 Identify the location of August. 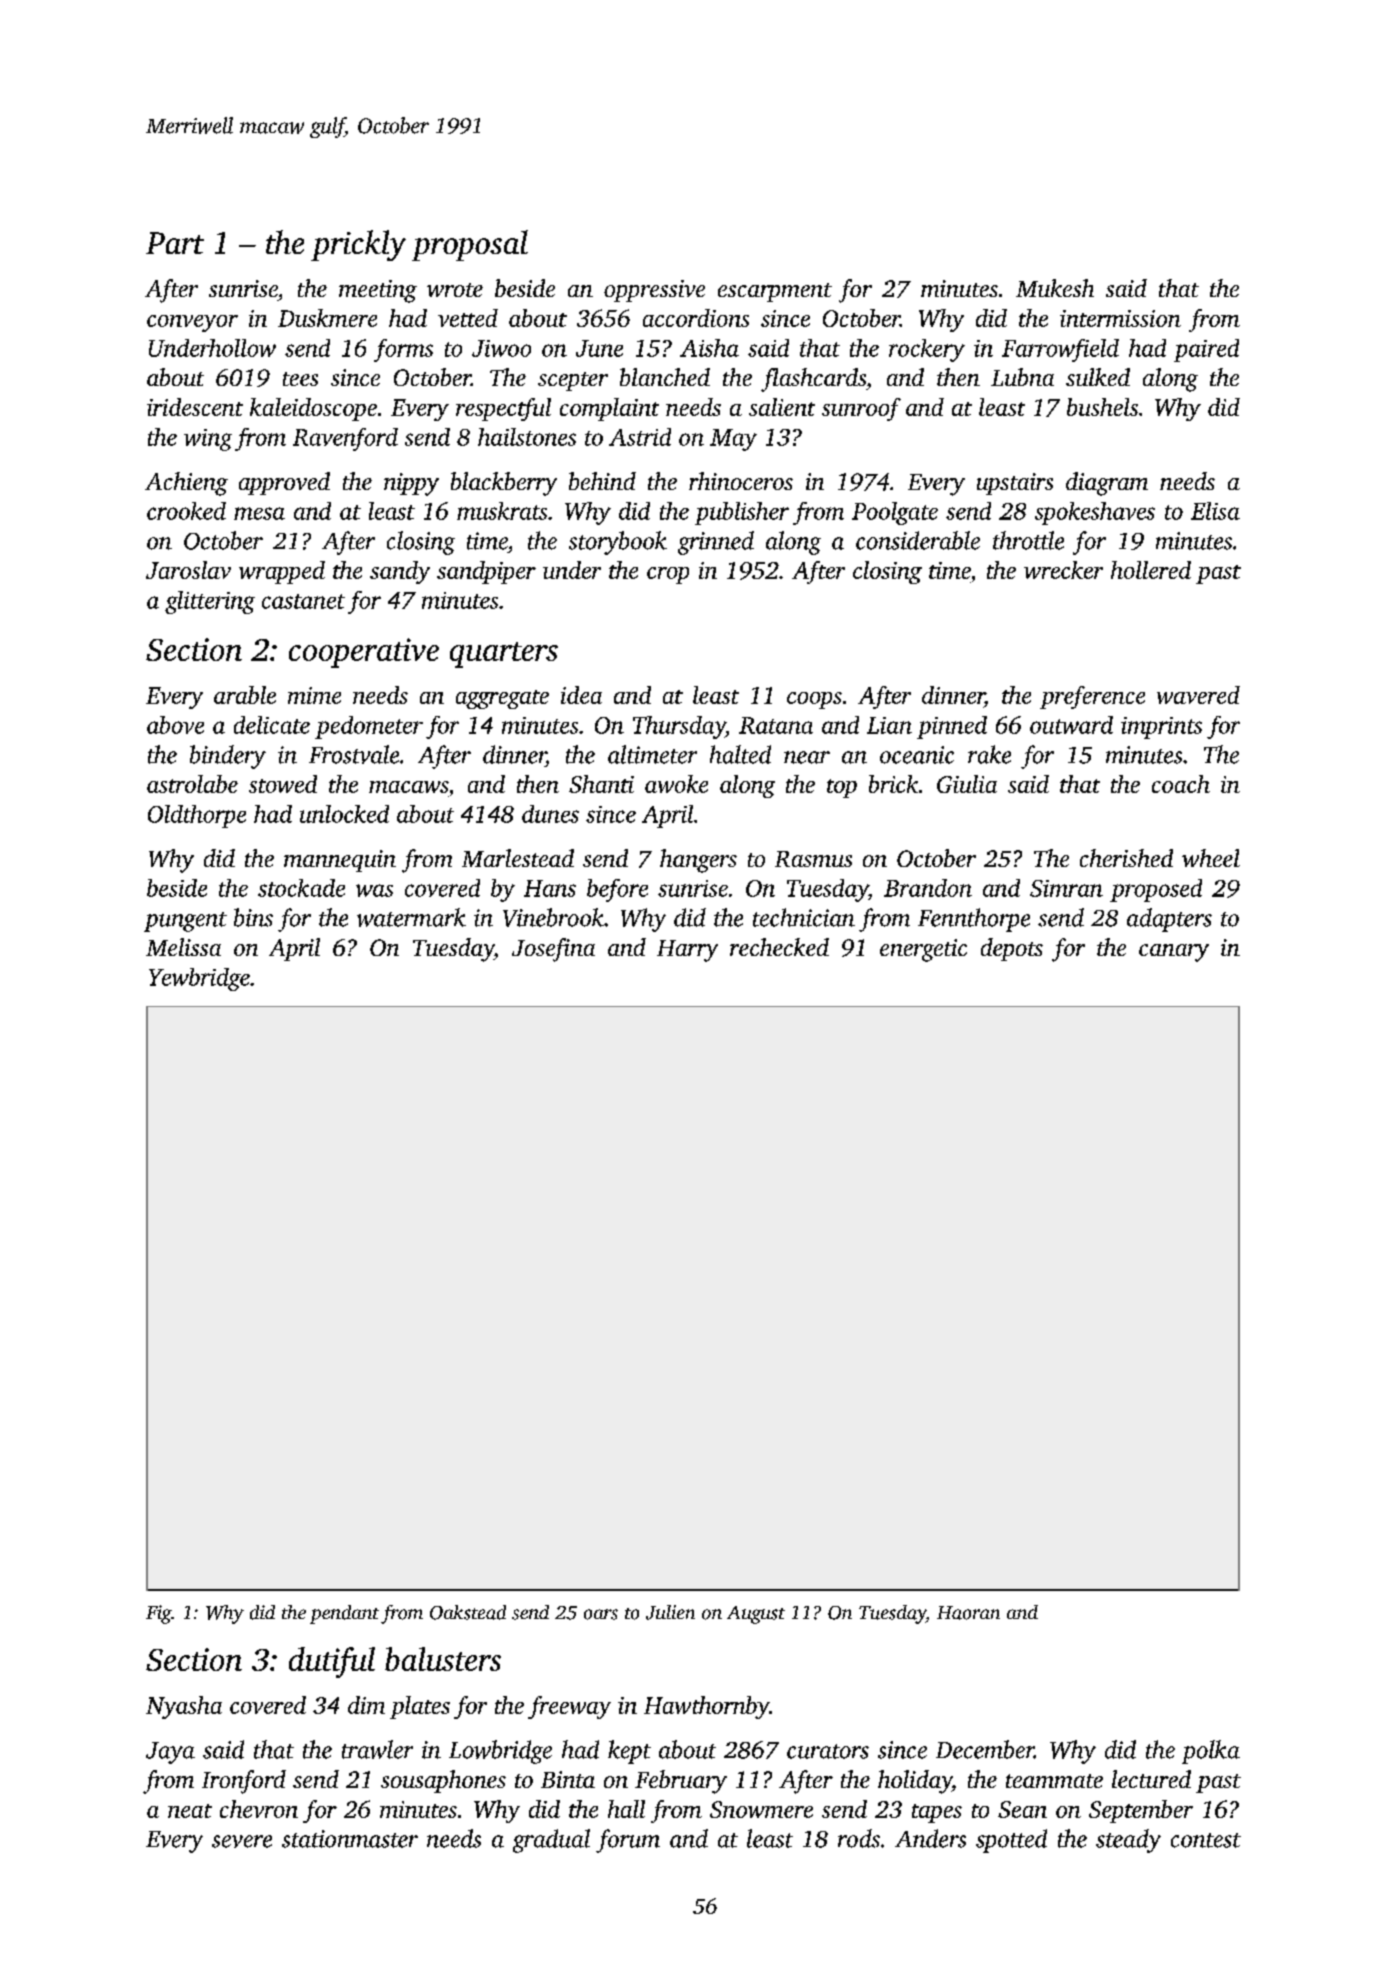
(756, 1615).
